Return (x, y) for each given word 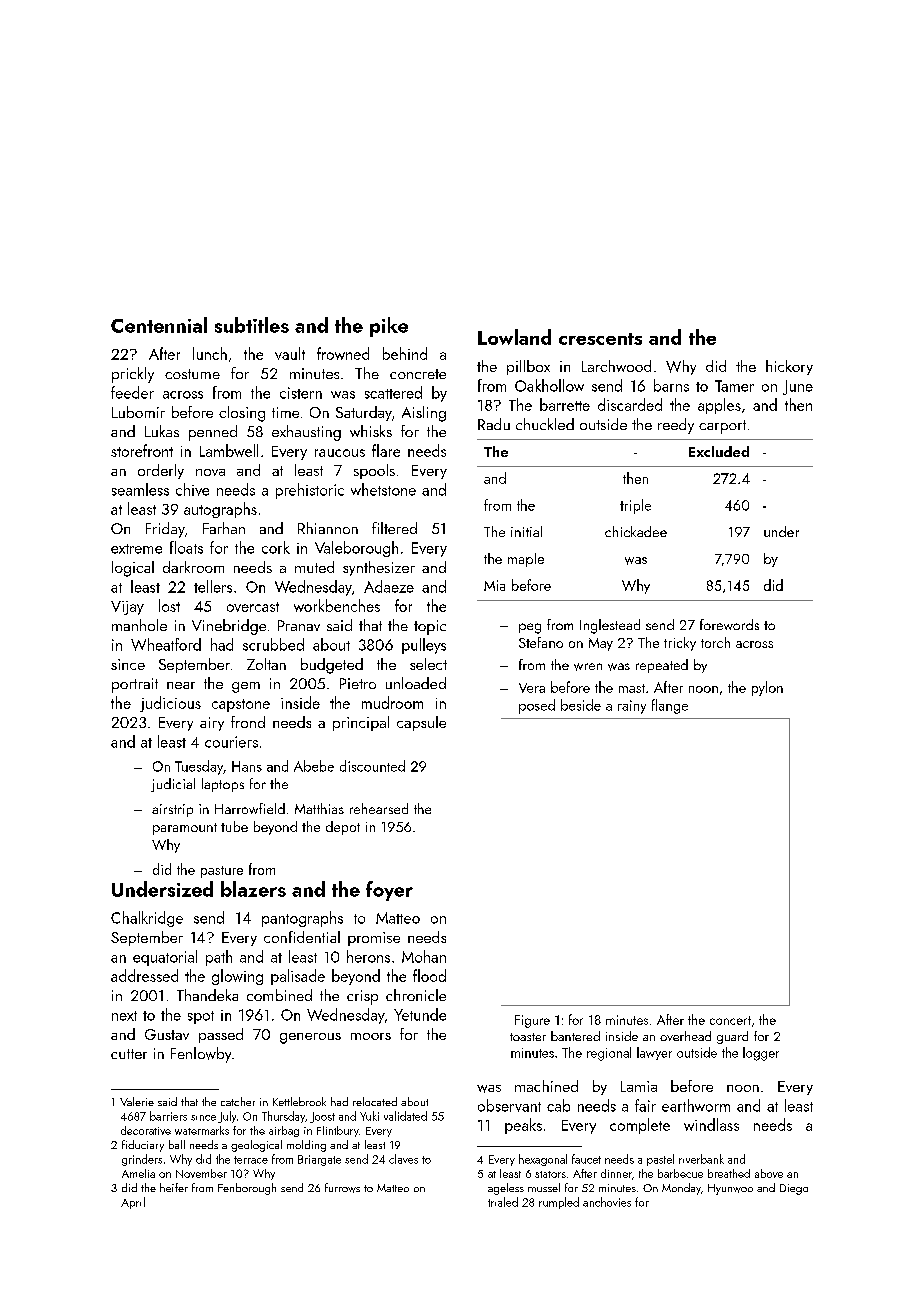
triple (635, 506)
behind (405, 353)
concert (730, 1020)
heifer (174, 1187)
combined (279, 995)
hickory (789, 367)
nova (210, 472)
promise (374, 939)
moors (371, 1036)
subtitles (252, 325)
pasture (222, 872)
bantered (575, 1036)
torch (715, 642)
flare (386, 450)
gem (246, 687)
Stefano (541, 642)
